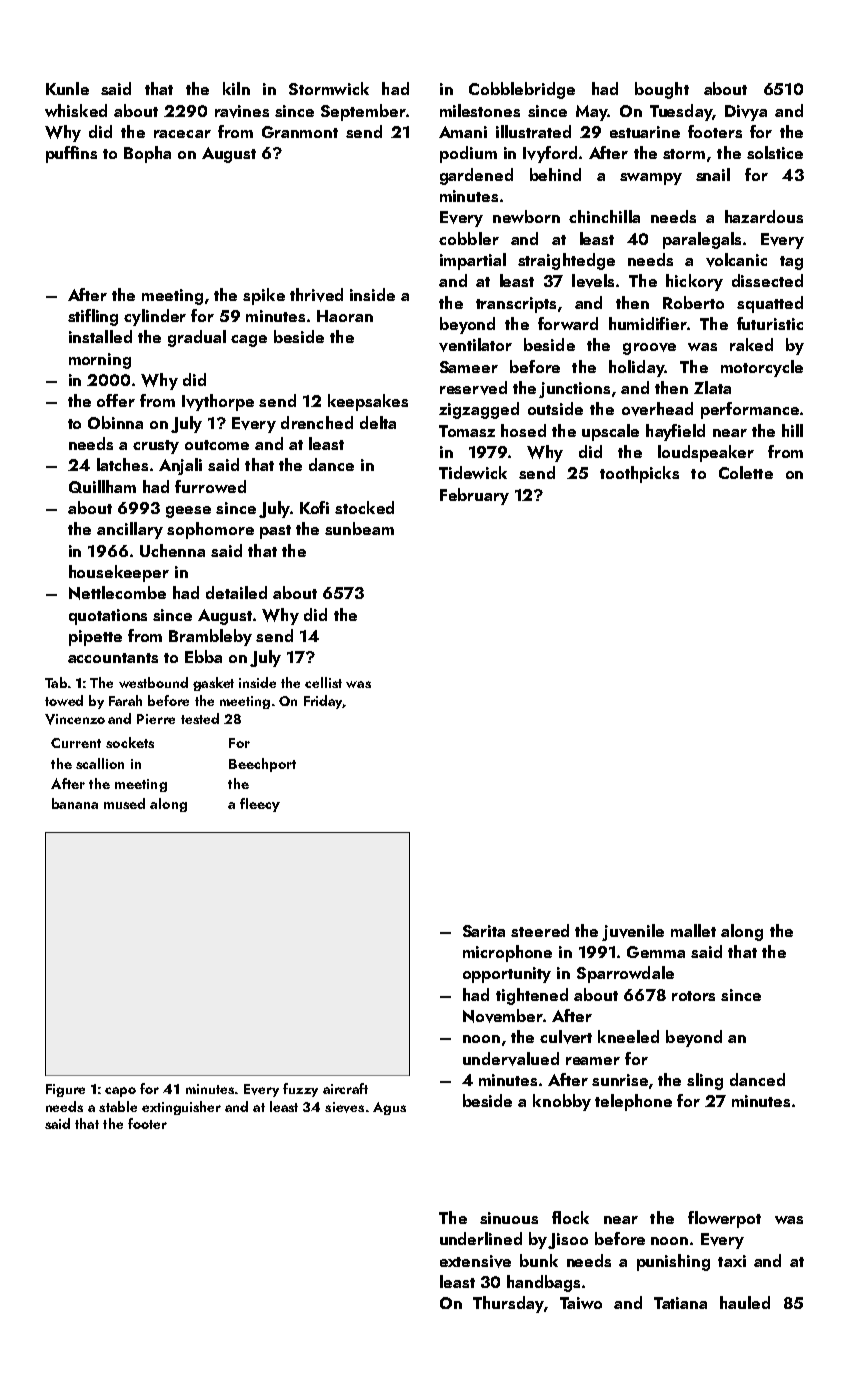 This image has width=849, height=1400. I want to click on cellist, so click(323, 682).
